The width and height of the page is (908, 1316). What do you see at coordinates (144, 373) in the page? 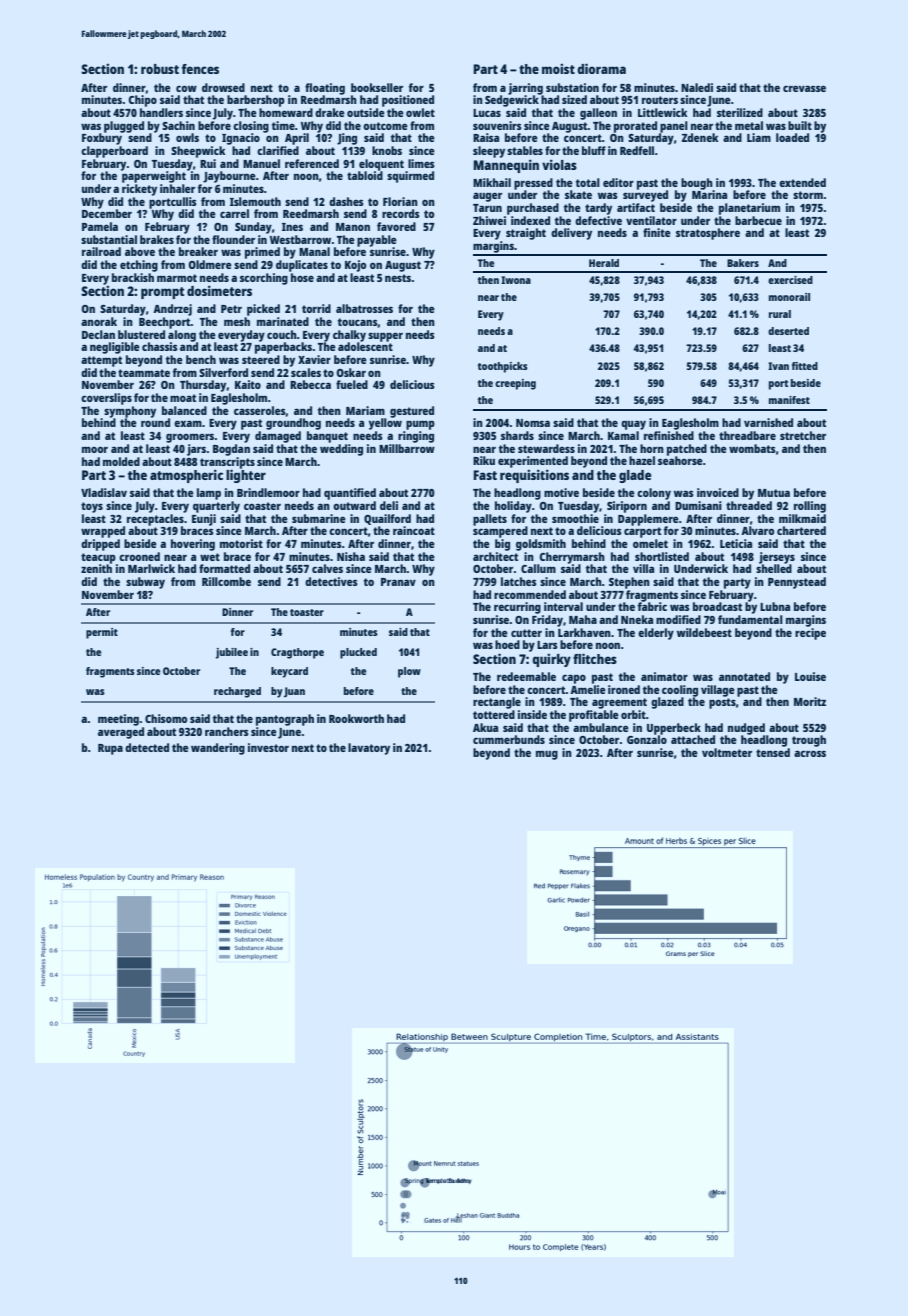
I see `teammate` at bounding box center [144, 373].
